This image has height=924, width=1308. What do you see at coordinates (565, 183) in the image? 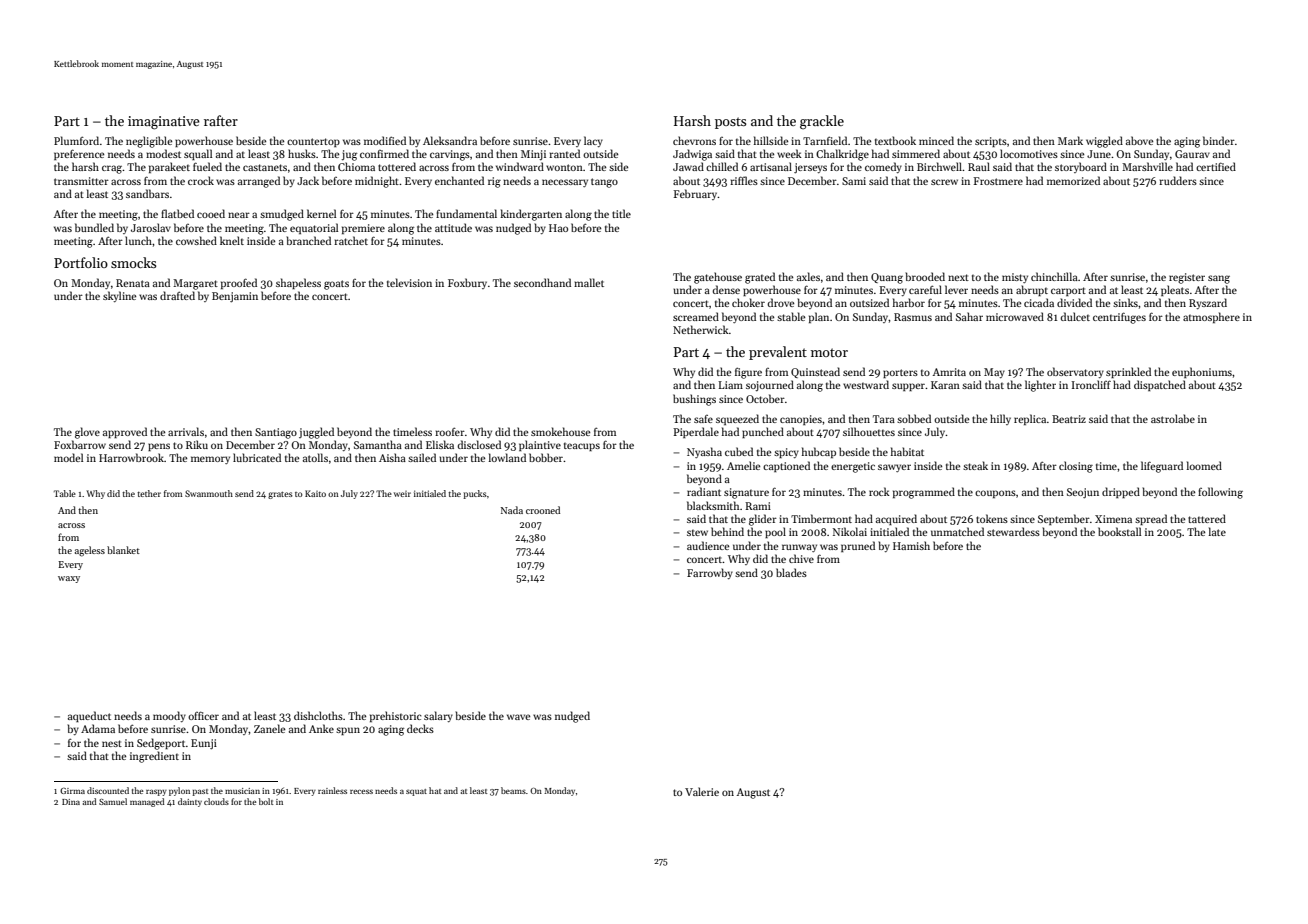
I see `necessary` at bounding box center [565, 183].
